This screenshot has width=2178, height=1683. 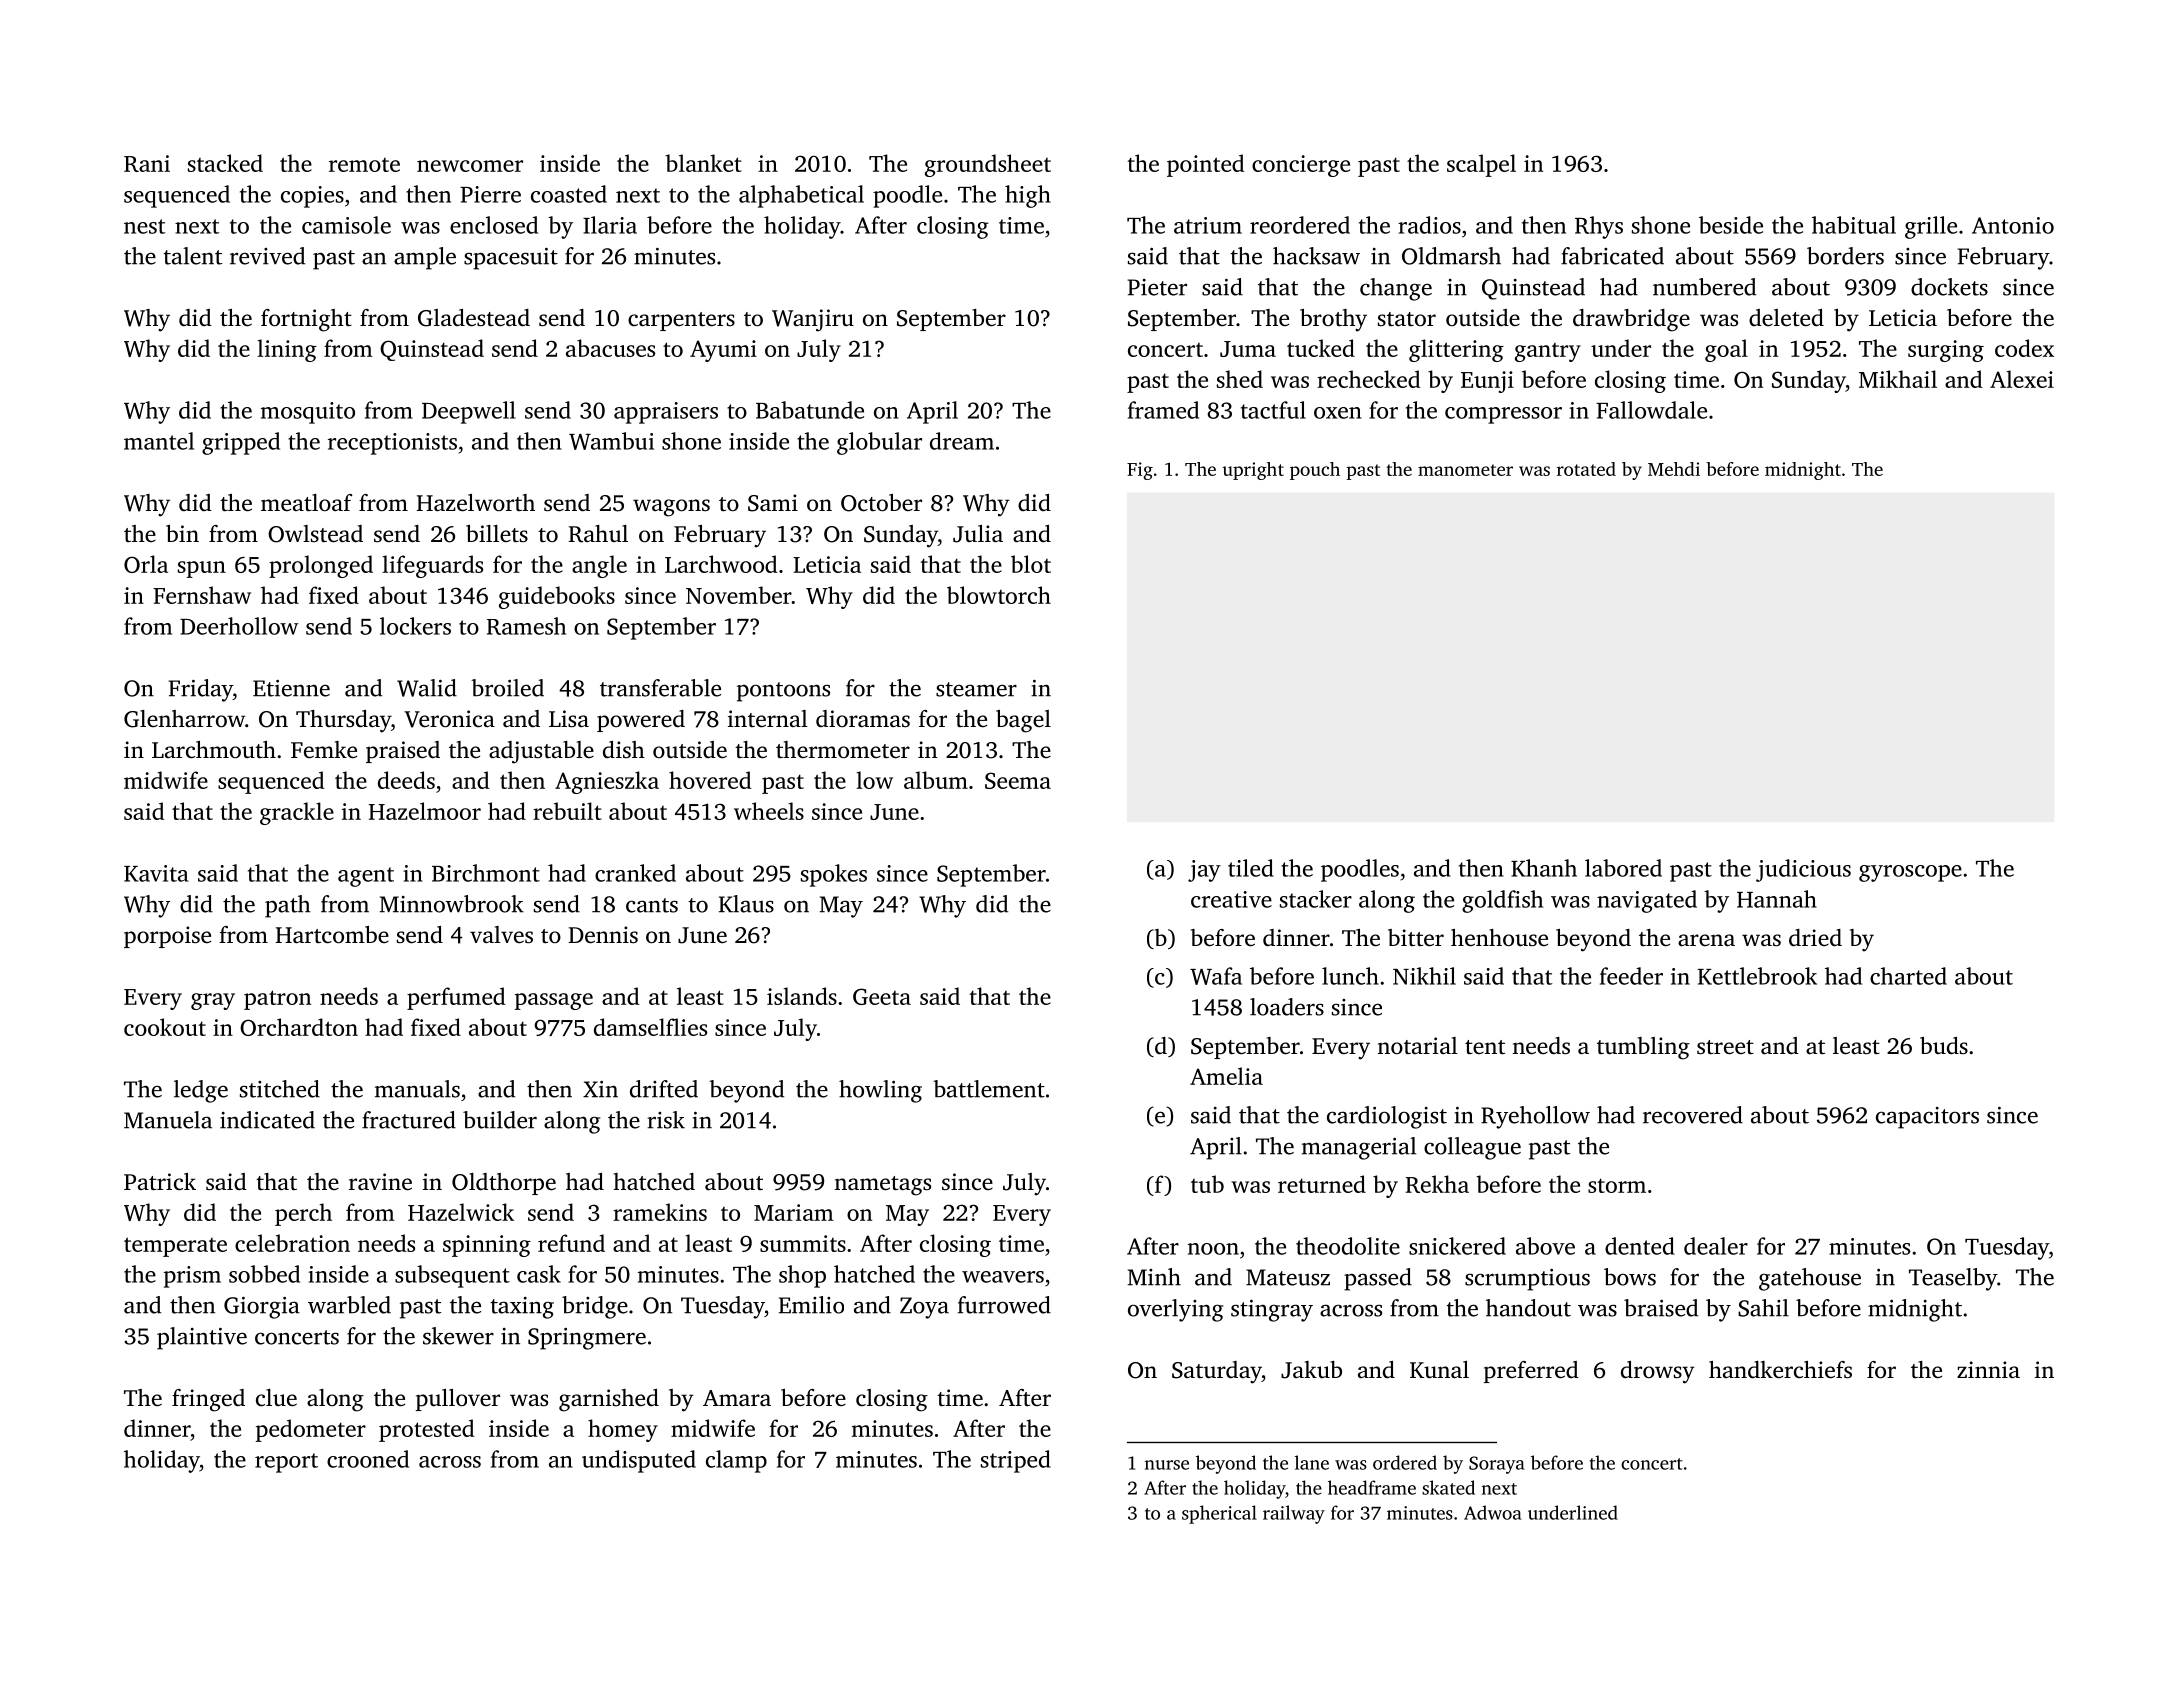 I want to click on tiled, so click(x=1251, y=868).
